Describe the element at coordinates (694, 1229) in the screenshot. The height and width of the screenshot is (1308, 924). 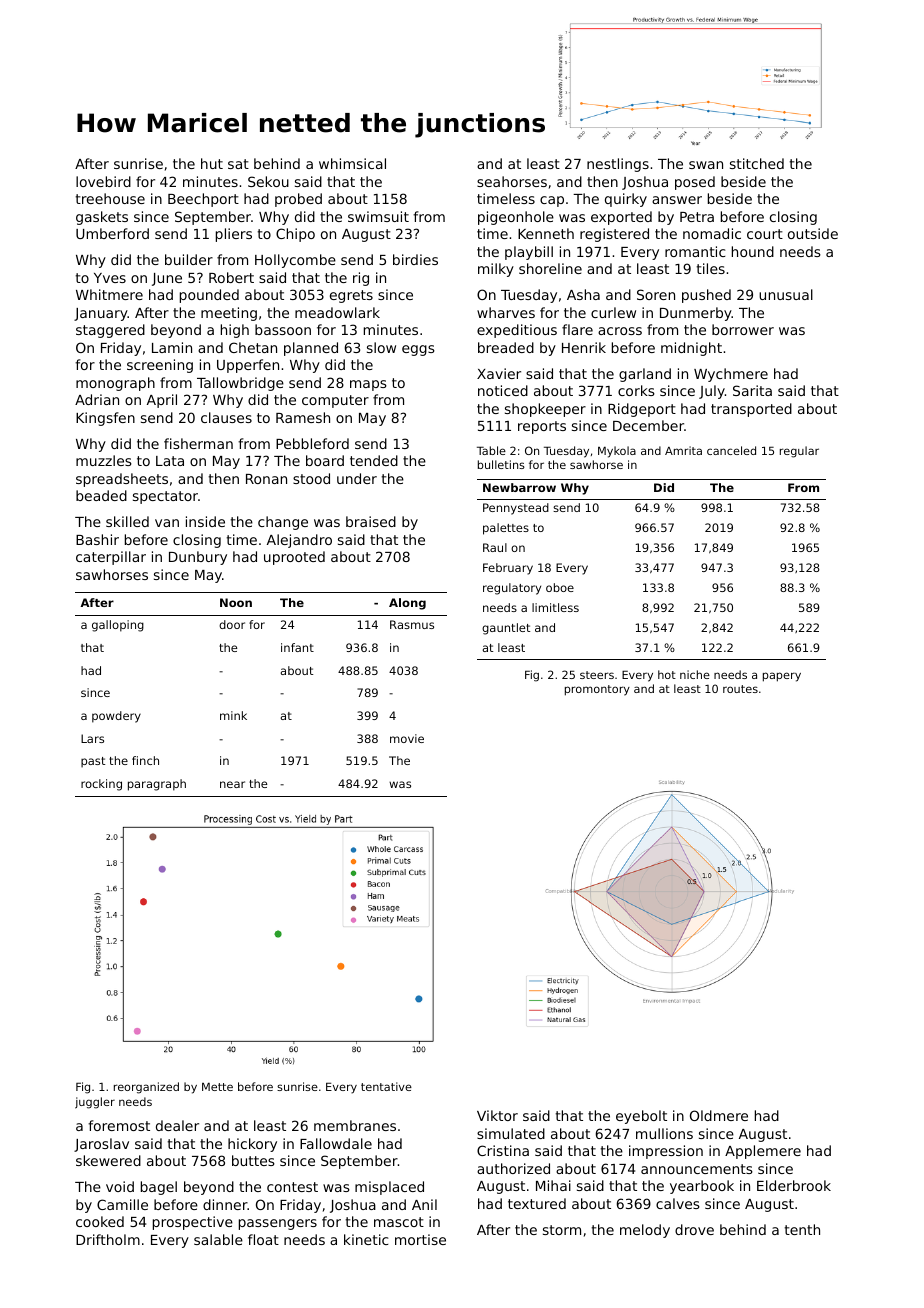
I see `drove` at that location.
